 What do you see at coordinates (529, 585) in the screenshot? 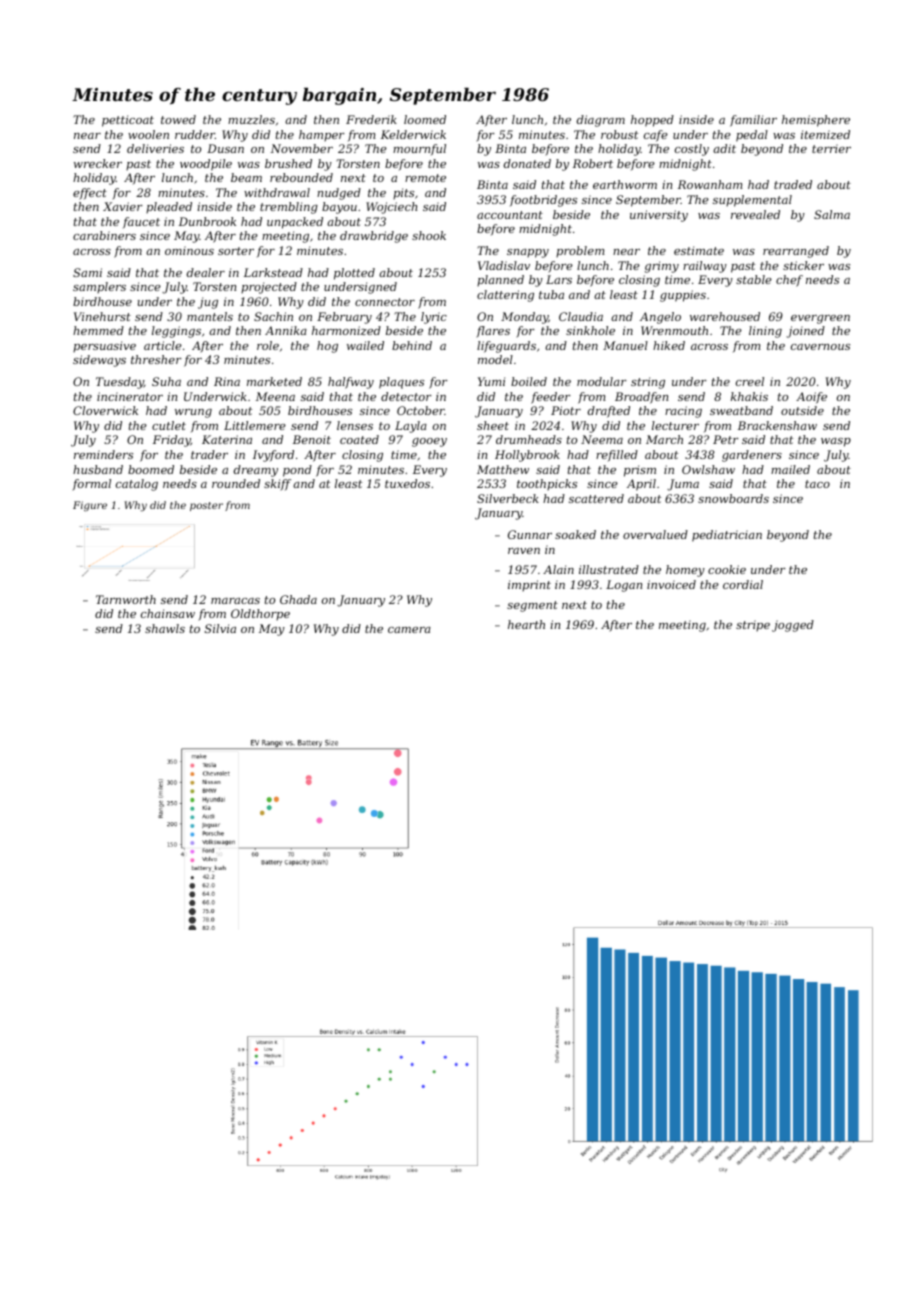
I see `imprint` at bounding box center [529, 585].
